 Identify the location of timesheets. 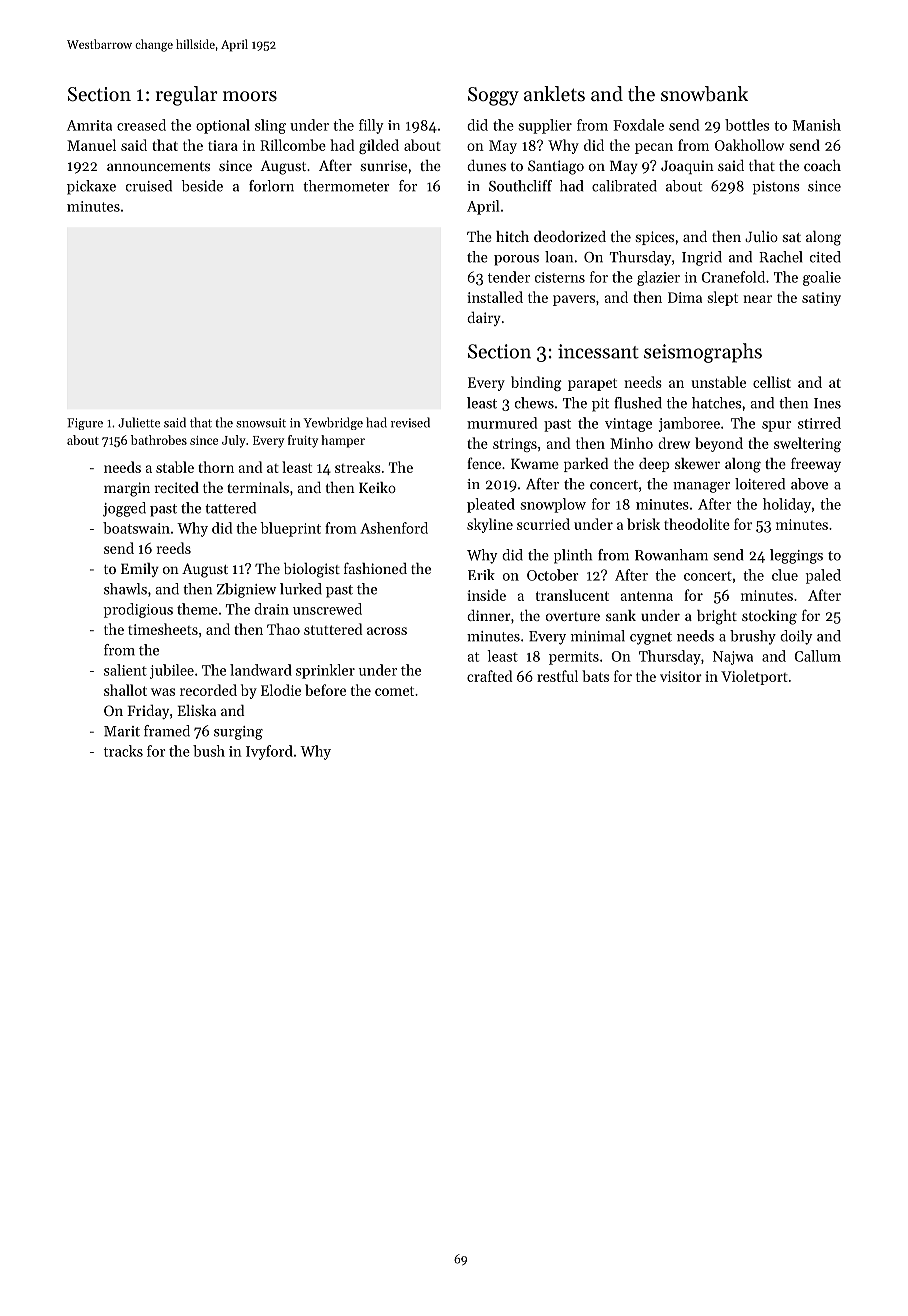
(163, 629).
